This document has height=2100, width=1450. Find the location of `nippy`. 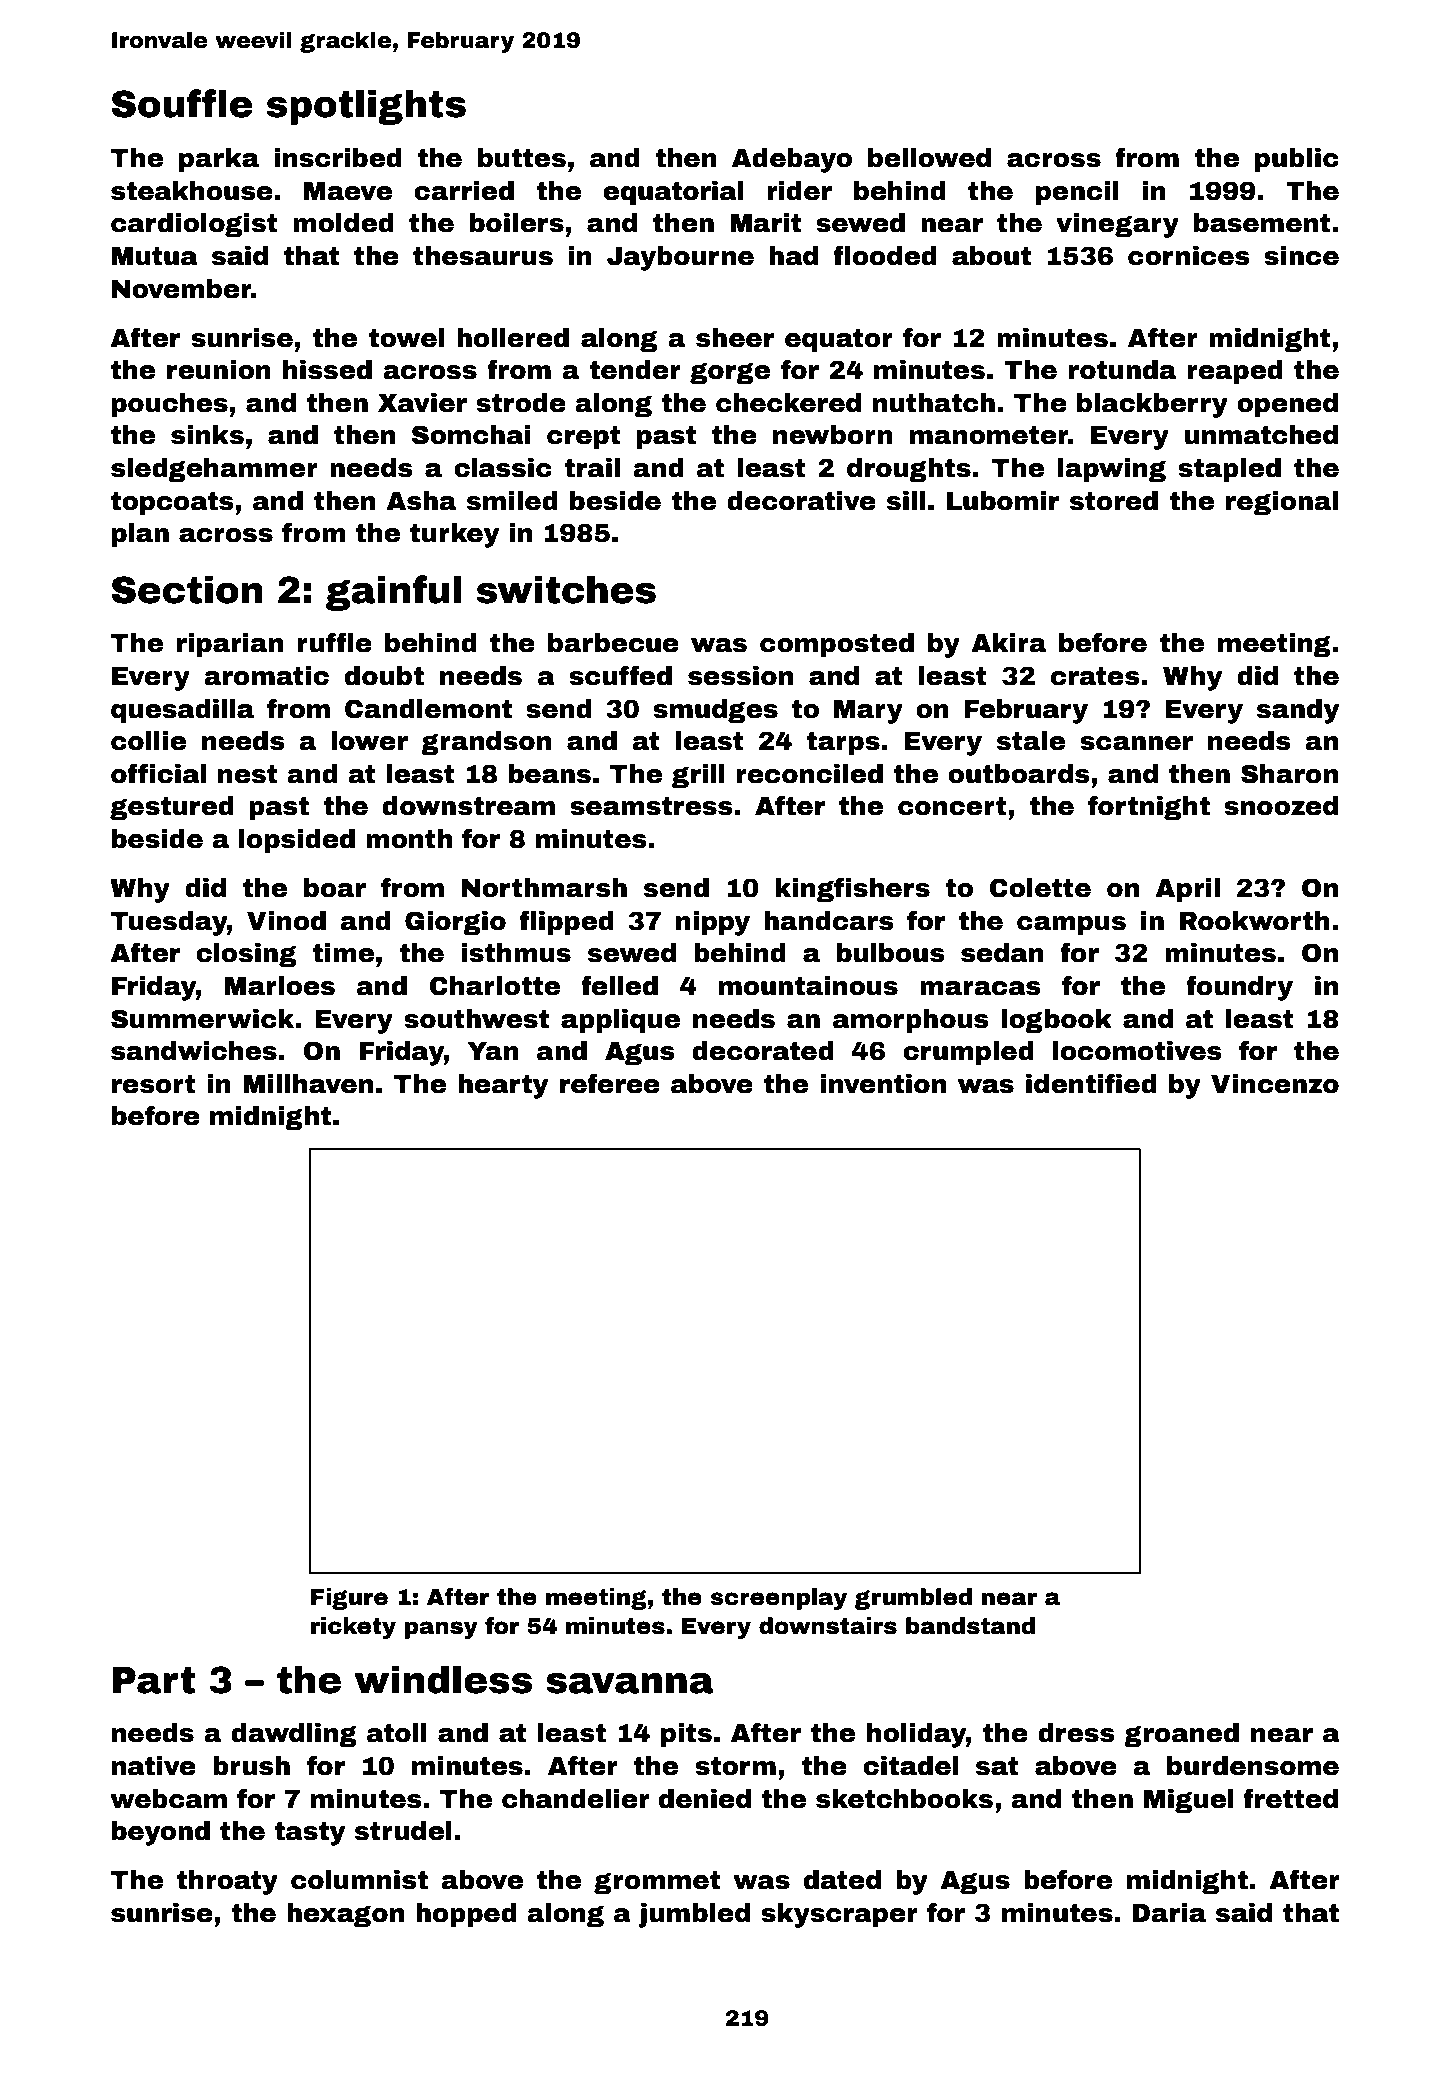

nippy is located at coordinates (713, 923).
